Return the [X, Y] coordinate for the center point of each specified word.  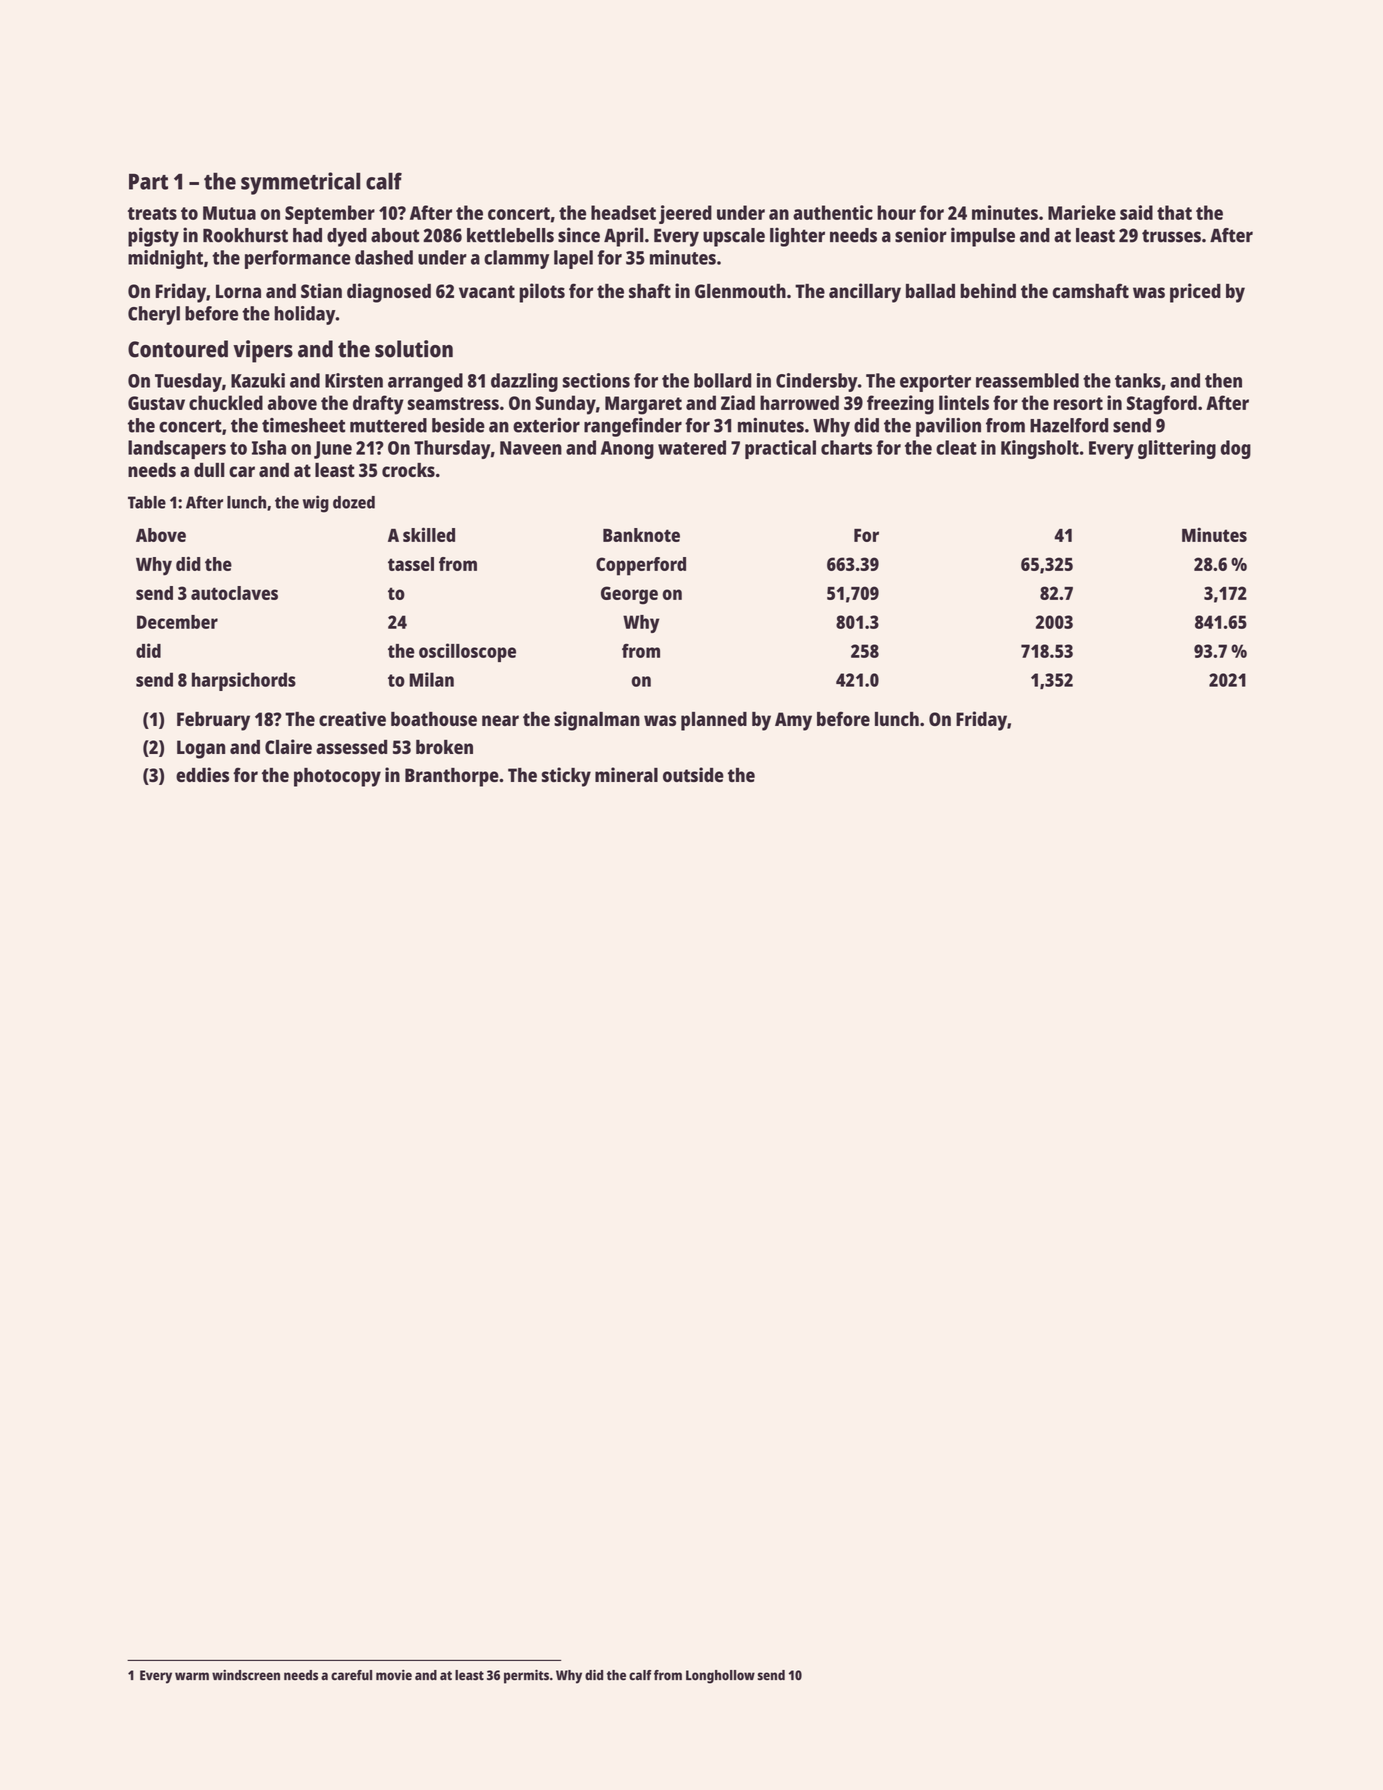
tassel [411, 564]
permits [526, 1676]
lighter [797, 237]
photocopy [337, 777]
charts [846, 447]
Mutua [229, 213]
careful [351, 1675]
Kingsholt [1040, 449]
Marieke [1082, 212]
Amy [793, 721]
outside [693, 774]
